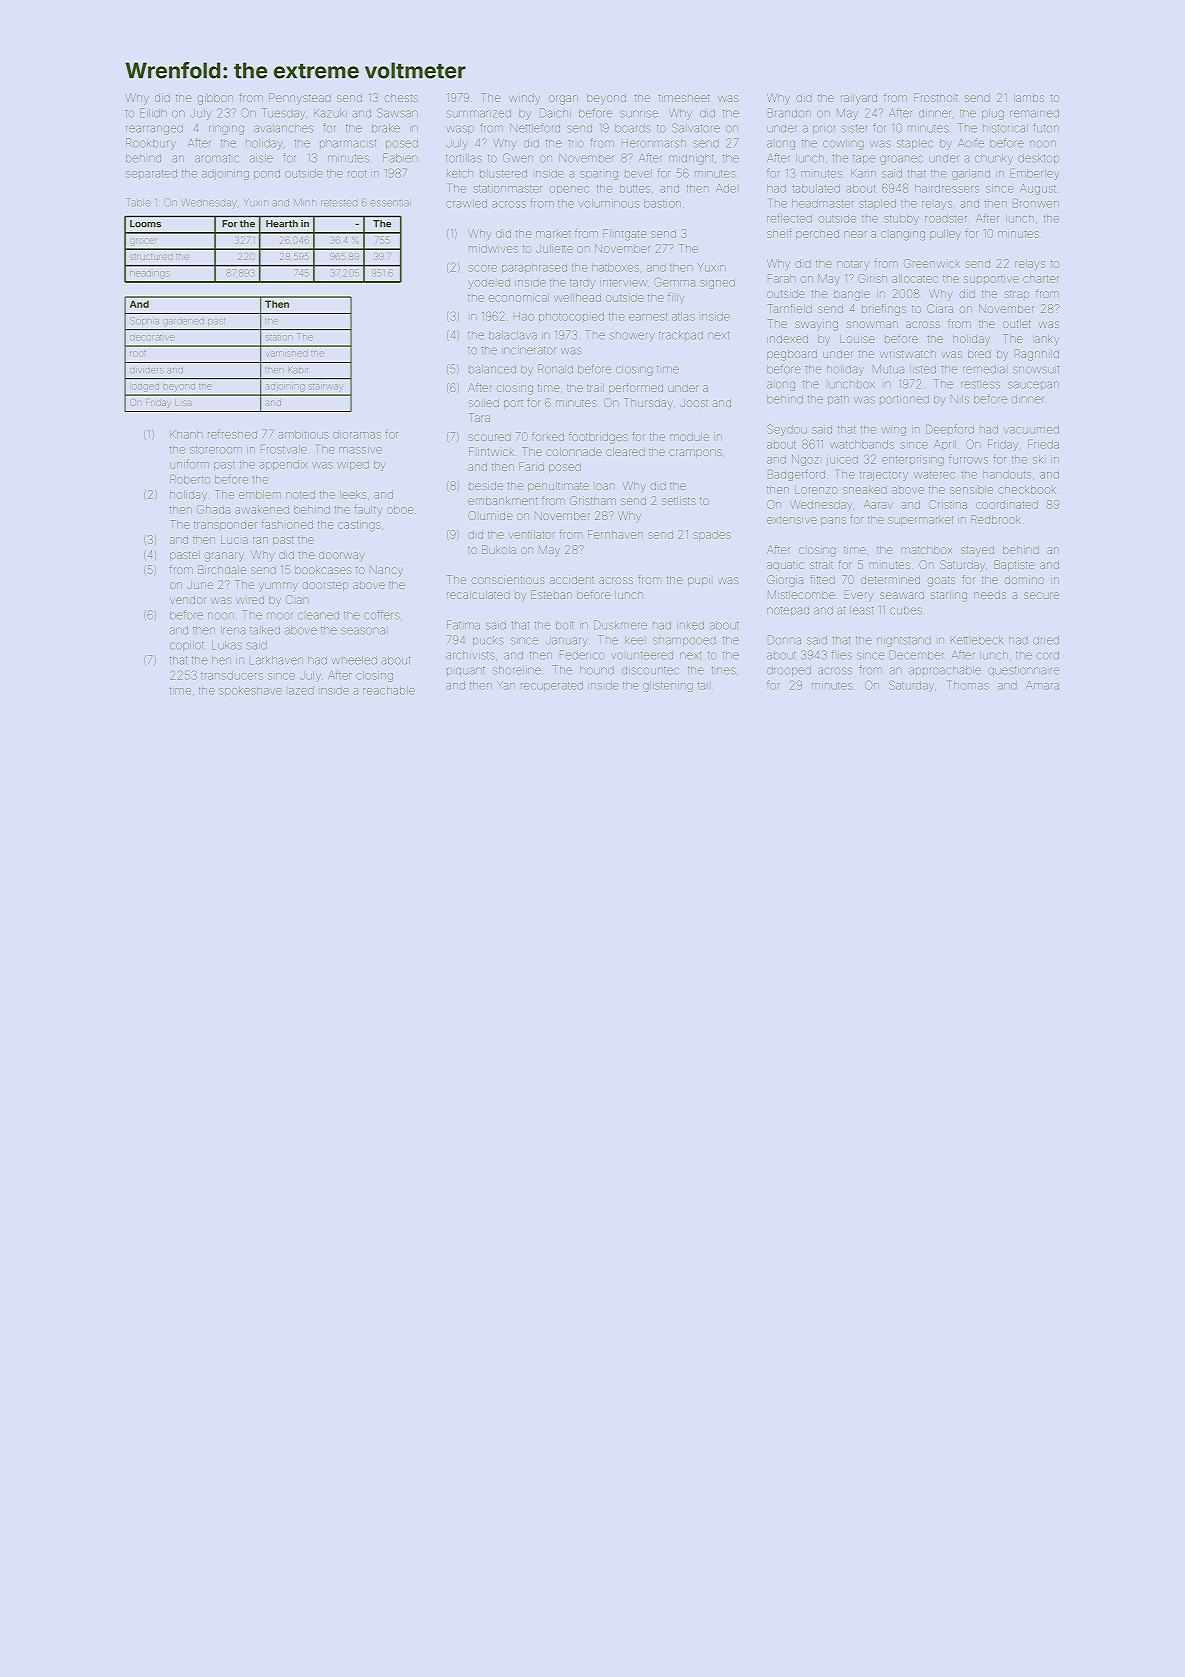 This page has height=1677, width=1185. Describe the element at coordinates (1017, 294) in the page. I see `strap` at that location.
